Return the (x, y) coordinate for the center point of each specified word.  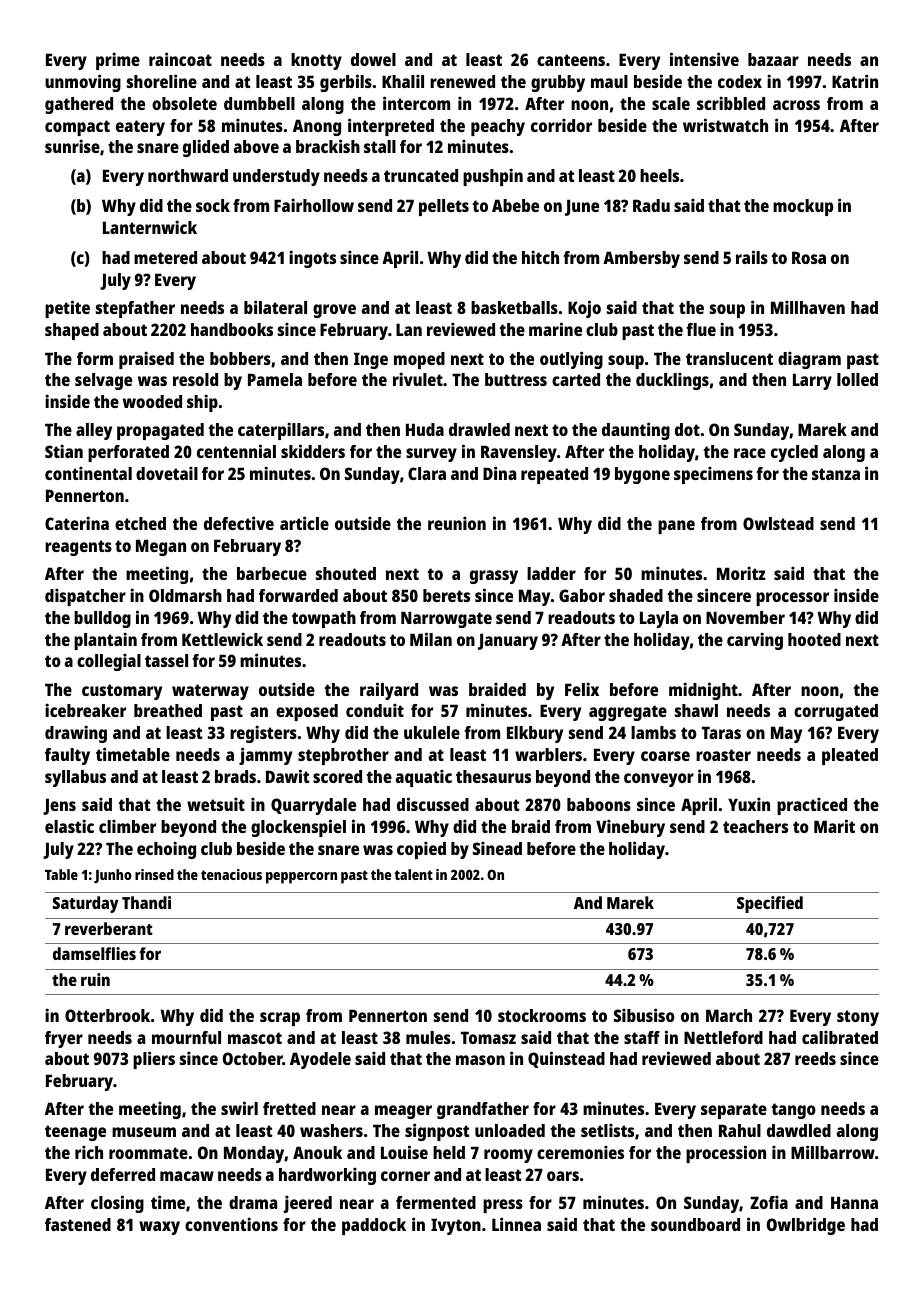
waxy (159, 1228)
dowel (373, 59)
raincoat (180, 59)
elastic (69, 826)
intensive (704, 59)
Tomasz (488, 1037)
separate (734, 1111)
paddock (374, 1226)
